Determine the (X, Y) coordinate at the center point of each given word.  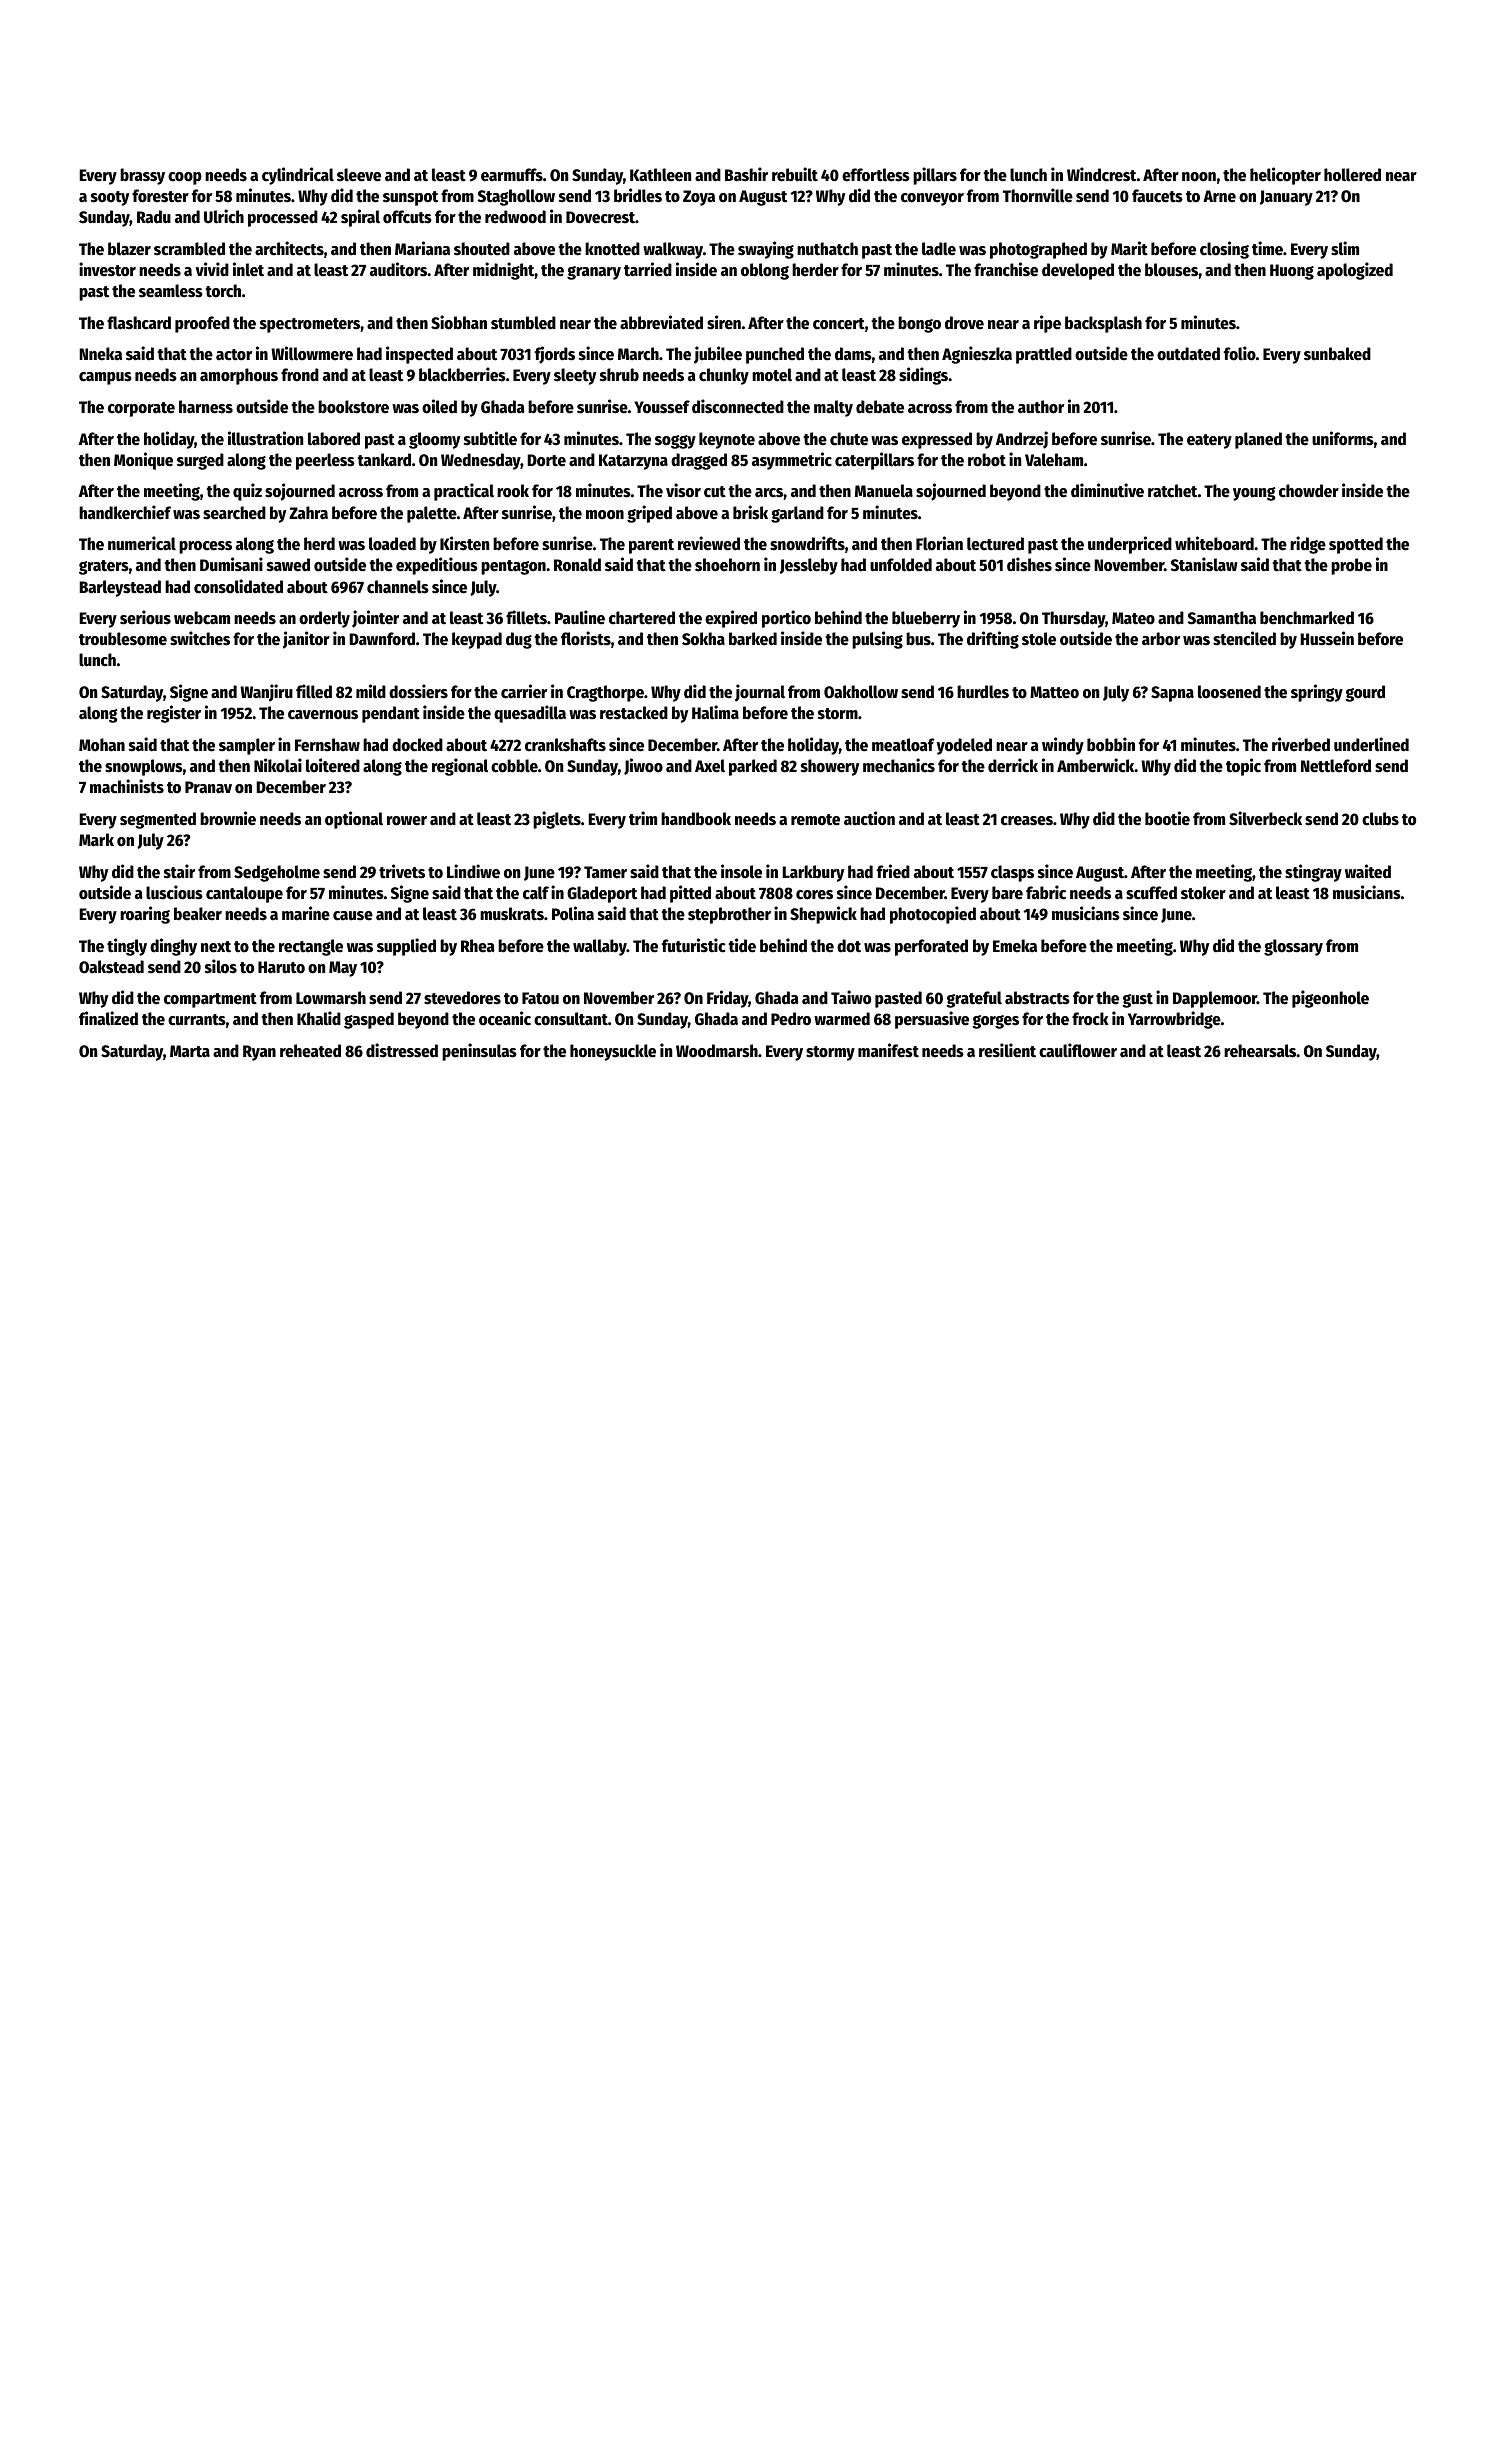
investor (107, 269)
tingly (127, 947)
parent (651, 546)
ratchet (1172, 491)
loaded (392, 544)
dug (519, 640)
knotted (612, 249)
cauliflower (1078, 1050)
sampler (247, 746)
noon (1199, 177)
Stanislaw (1204, 564)
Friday (728, 999)
